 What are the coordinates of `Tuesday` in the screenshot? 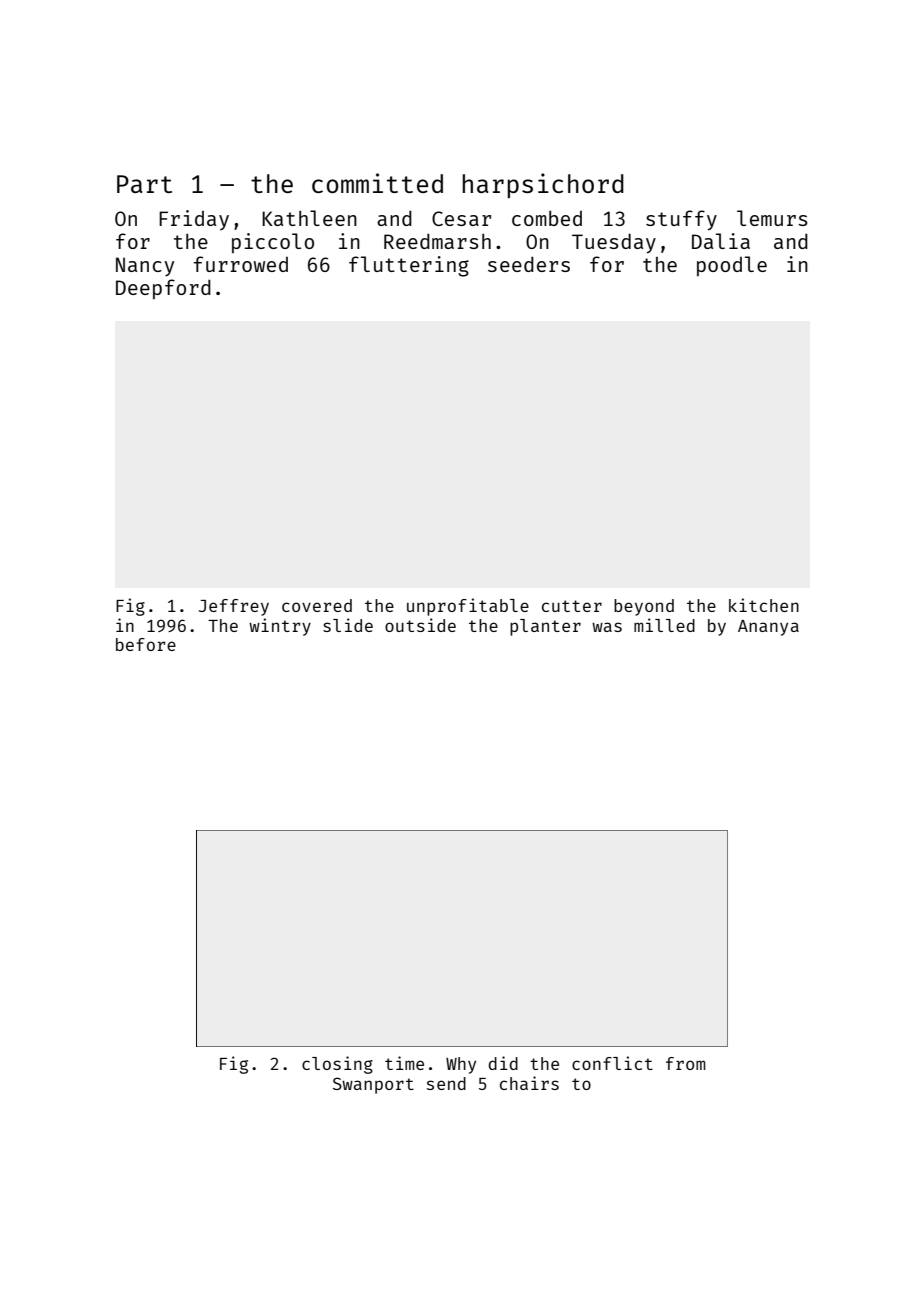 It's located at (614, 243).
